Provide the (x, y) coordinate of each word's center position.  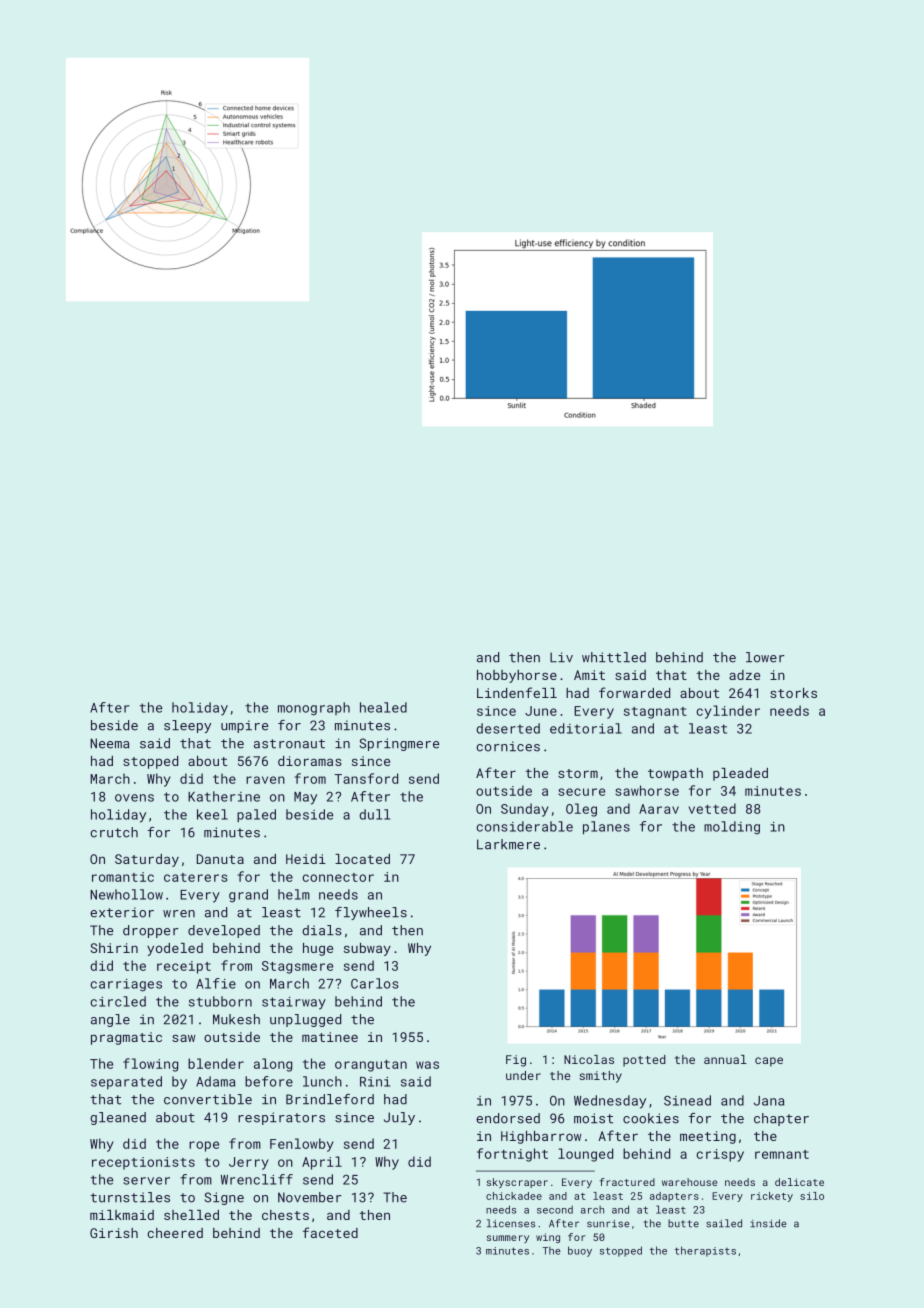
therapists (705, 1251)
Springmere (399, 744)
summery (508, 1239)
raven (265, 780)
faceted (330, 1232)
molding (732, 828)
